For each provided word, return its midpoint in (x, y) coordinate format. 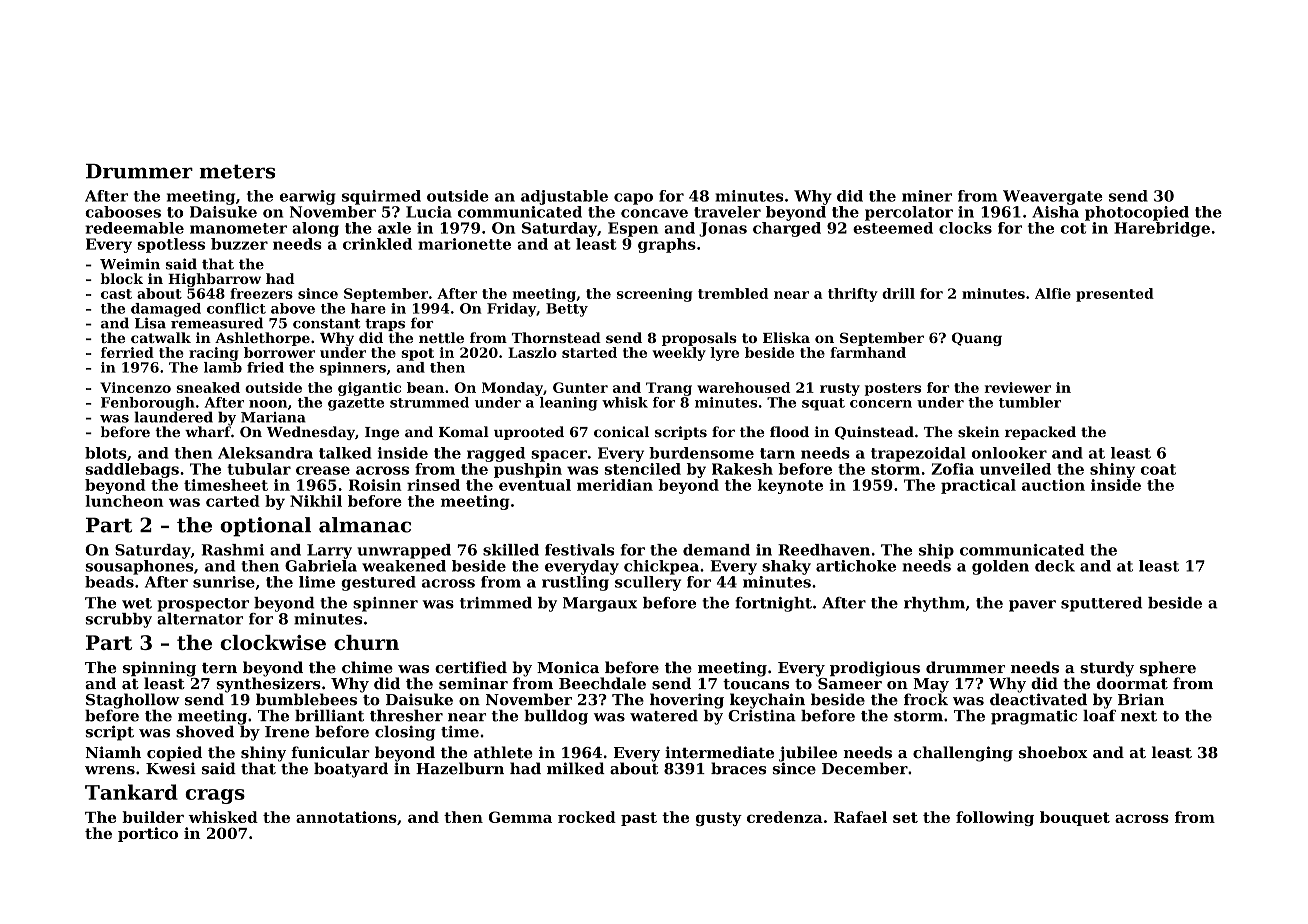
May (931, 685)
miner (927, 196)
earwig (308, 197)
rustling (575, 583)
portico (148, 834)
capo (633, 199)
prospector (203, 605)
